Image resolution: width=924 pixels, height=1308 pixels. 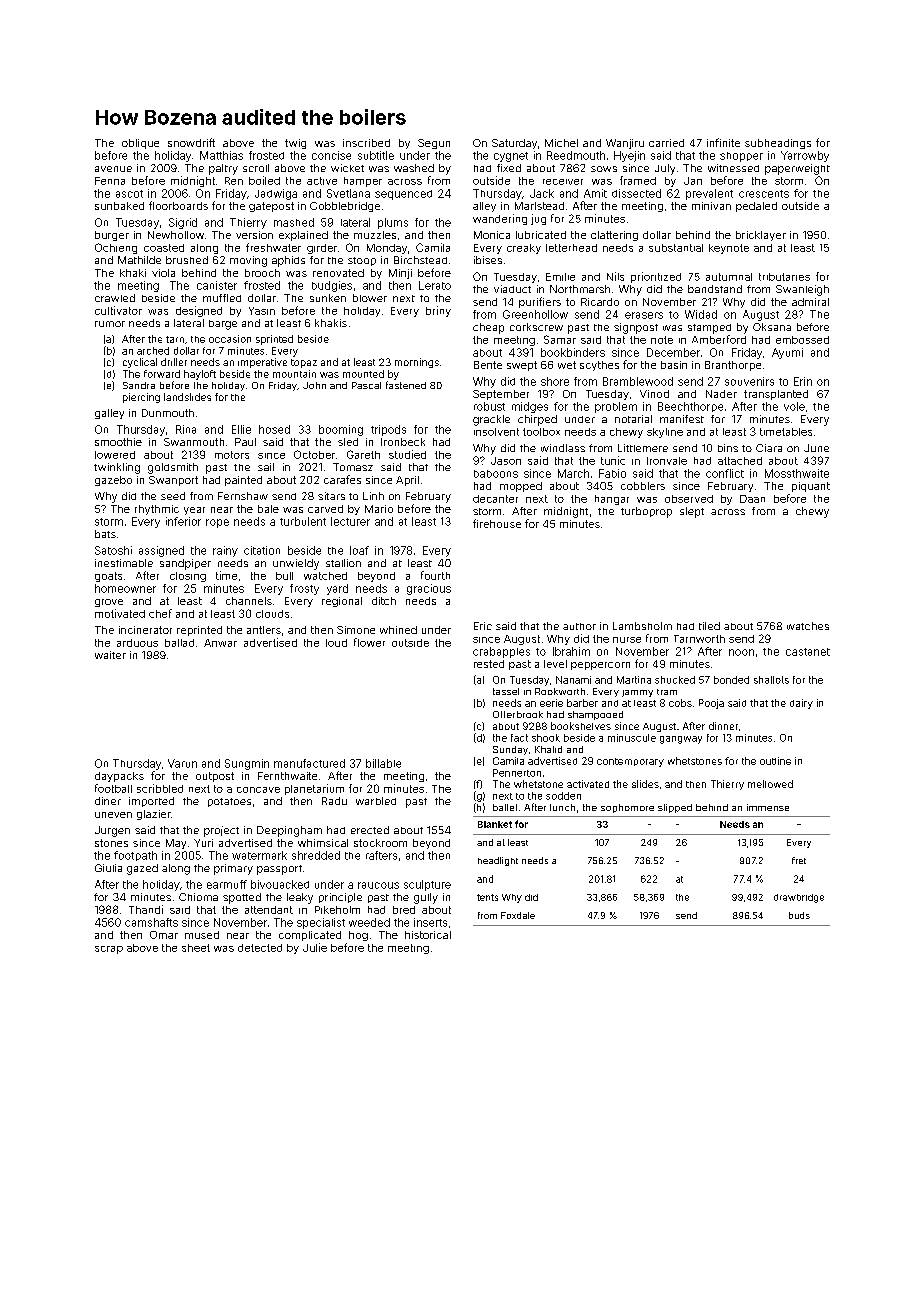 What do you see at coordinates (495, 824) in the screenshot?
I see `Blanket` at bounding box center [495, 824].
